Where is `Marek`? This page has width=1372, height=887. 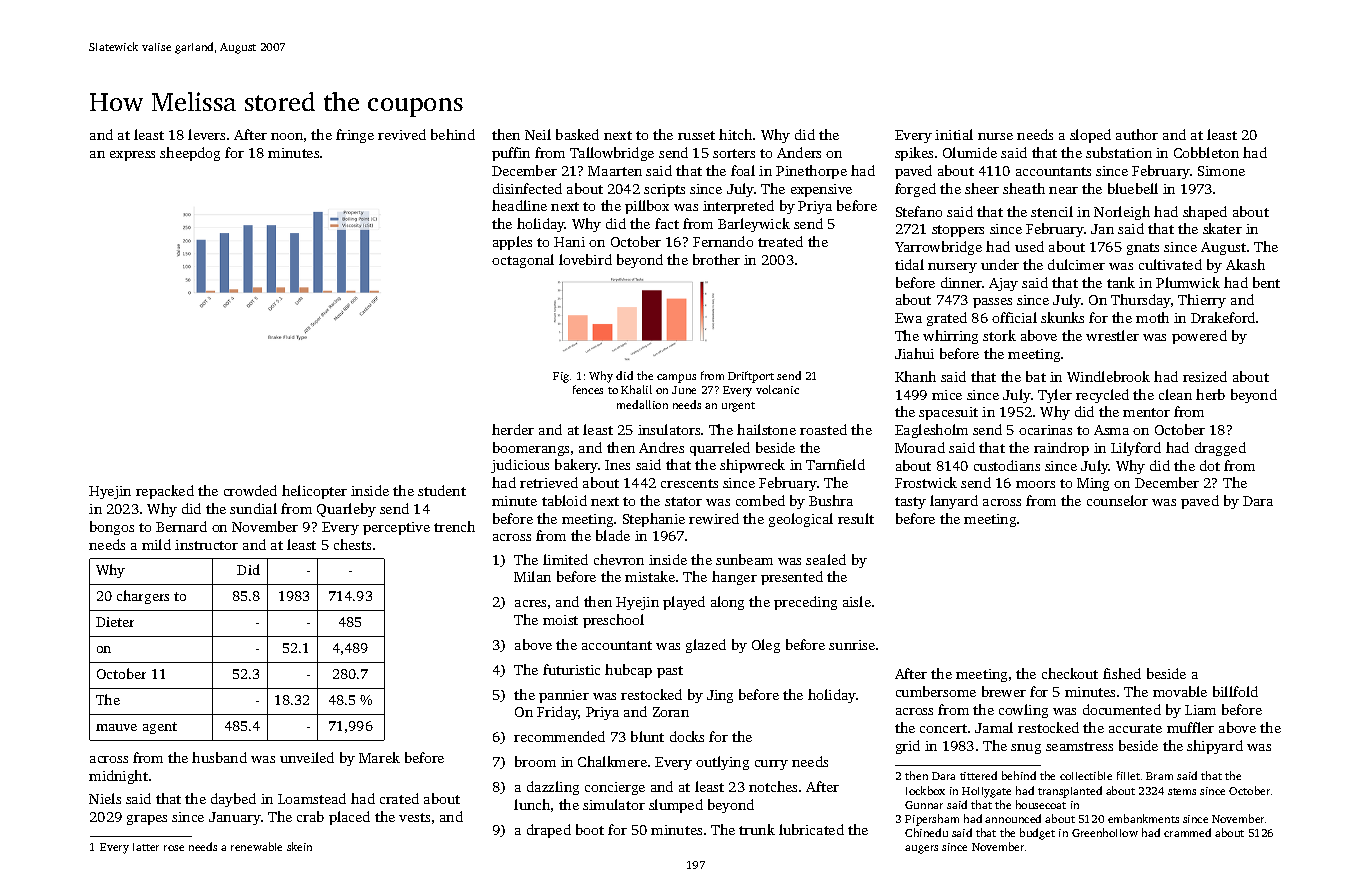
Marek is located at coordinates (379, 757).
